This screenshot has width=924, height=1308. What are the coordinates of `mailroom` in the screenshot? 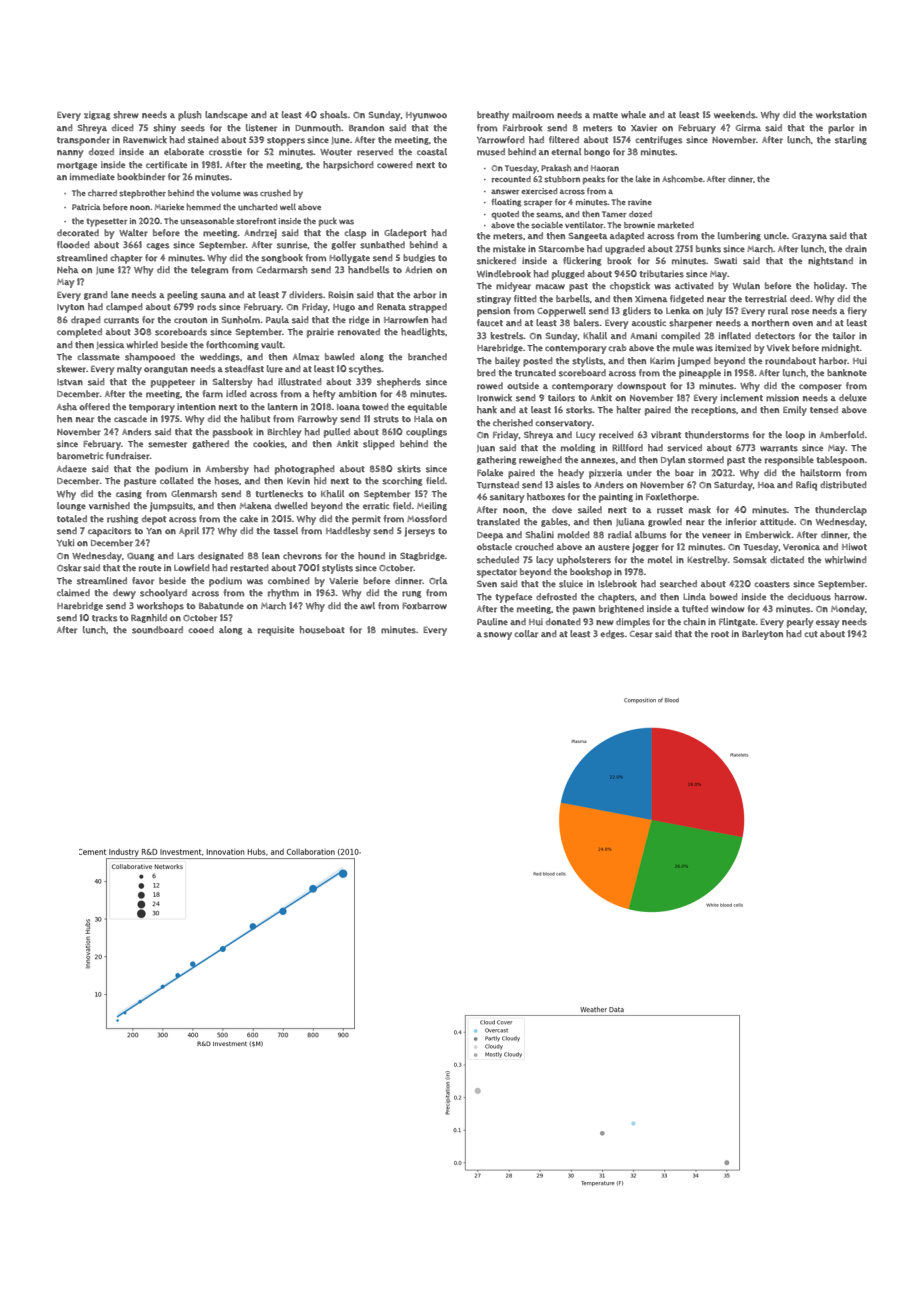 It's located at (533, 115).
